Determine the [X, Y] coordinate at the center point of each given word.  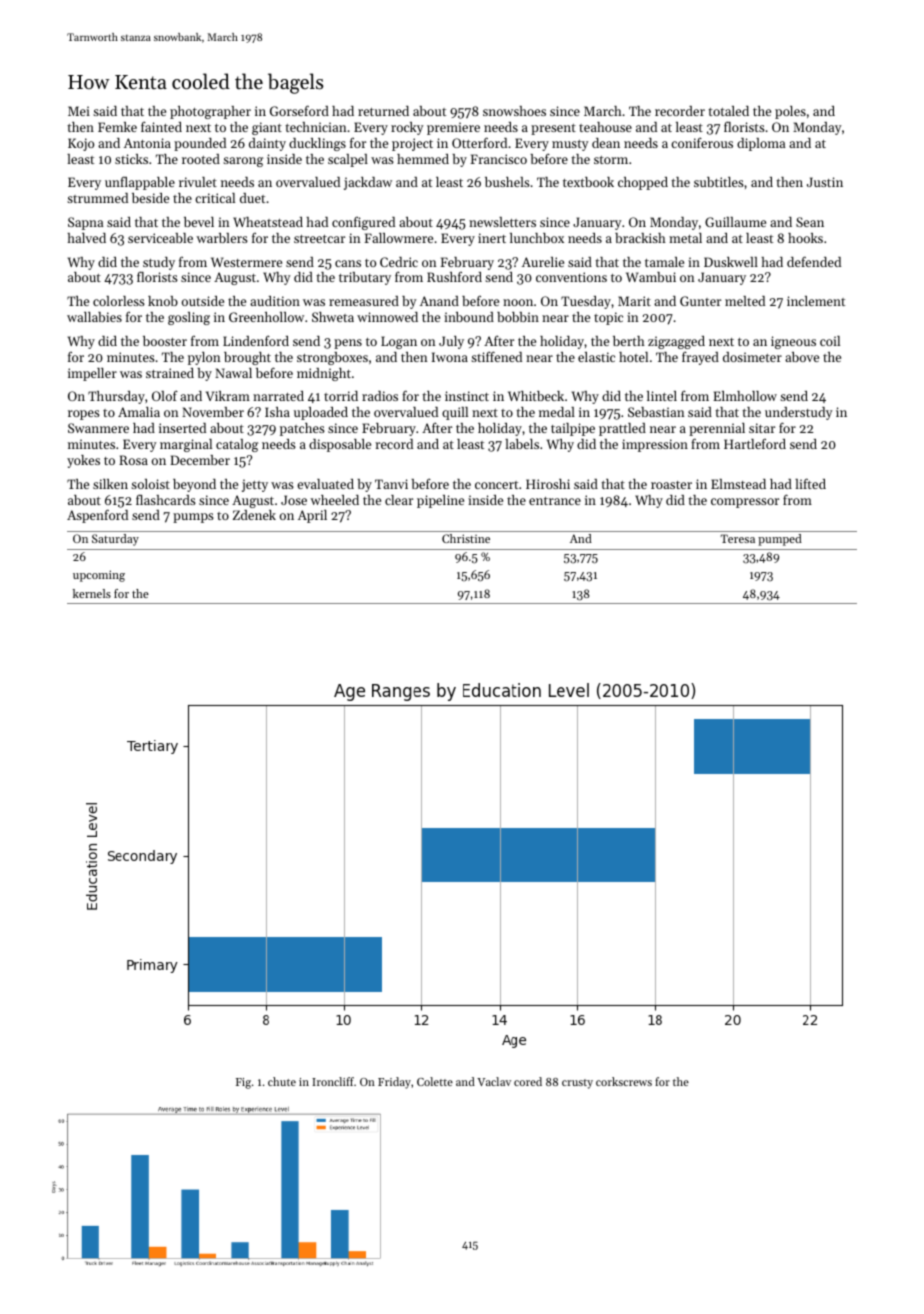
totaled [728, 111]
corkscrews [624, 1081]
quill [455, 413]
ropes [84, 415]
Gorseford [299, 110]
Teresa [738, 538]
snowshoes [514, 111]
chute [282, 1081]
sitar [762, 428]
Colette [435, 1081]
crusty [577, 1084]
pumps [193, 518]
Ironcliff [333, 1081]
